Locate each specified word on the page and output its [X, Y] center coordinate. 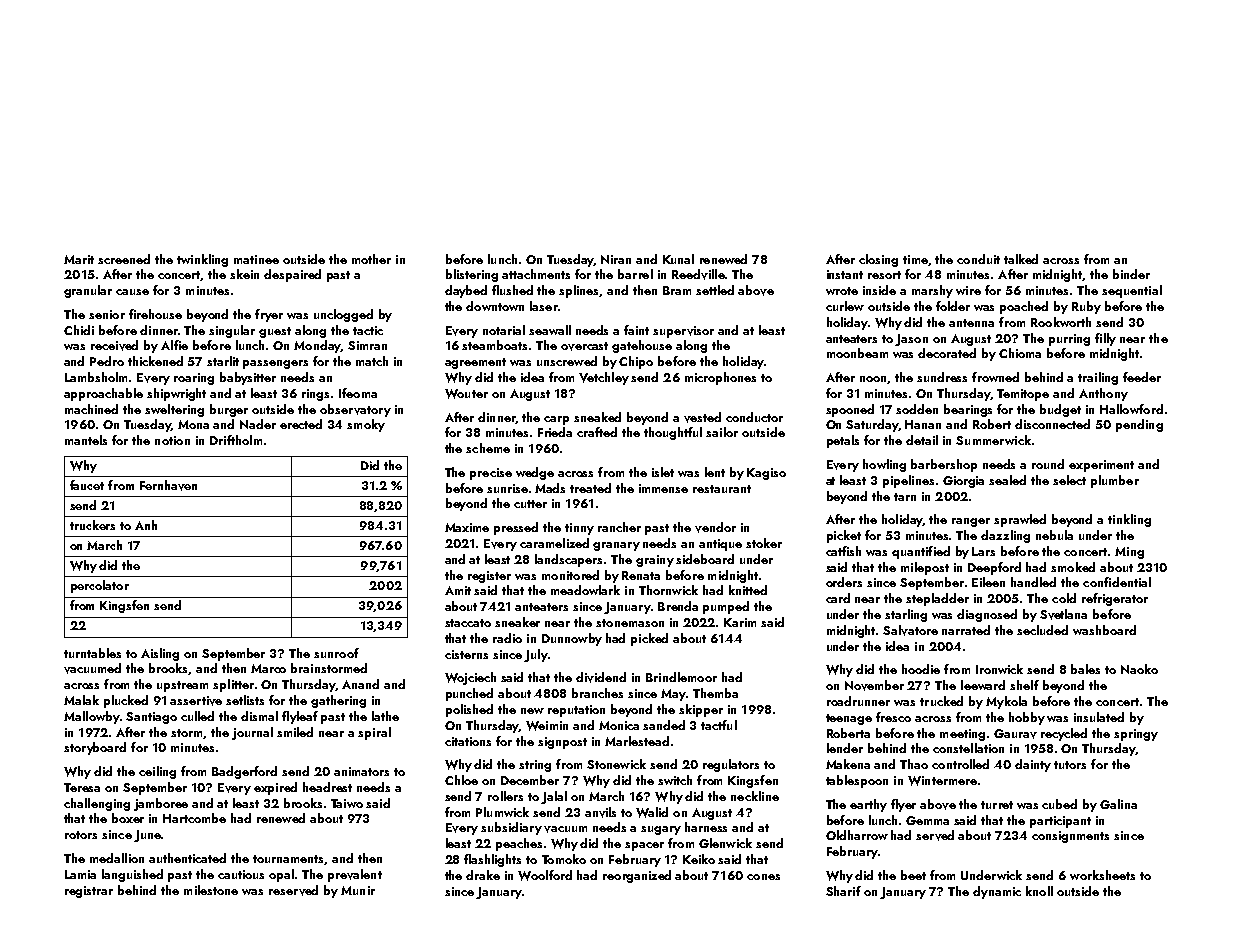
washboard [1104, 630]
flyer [903, 805]
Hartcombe [194, 818]
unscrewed [567, 361]
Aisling [160, 654]
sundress [942, 377]
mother [371, 259]
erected [301, 424]
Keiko [699, 859]
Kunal [678, 259]
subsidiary [511, 828]
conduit [978, 259]
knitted [748, 590]
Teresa [82, 787]
